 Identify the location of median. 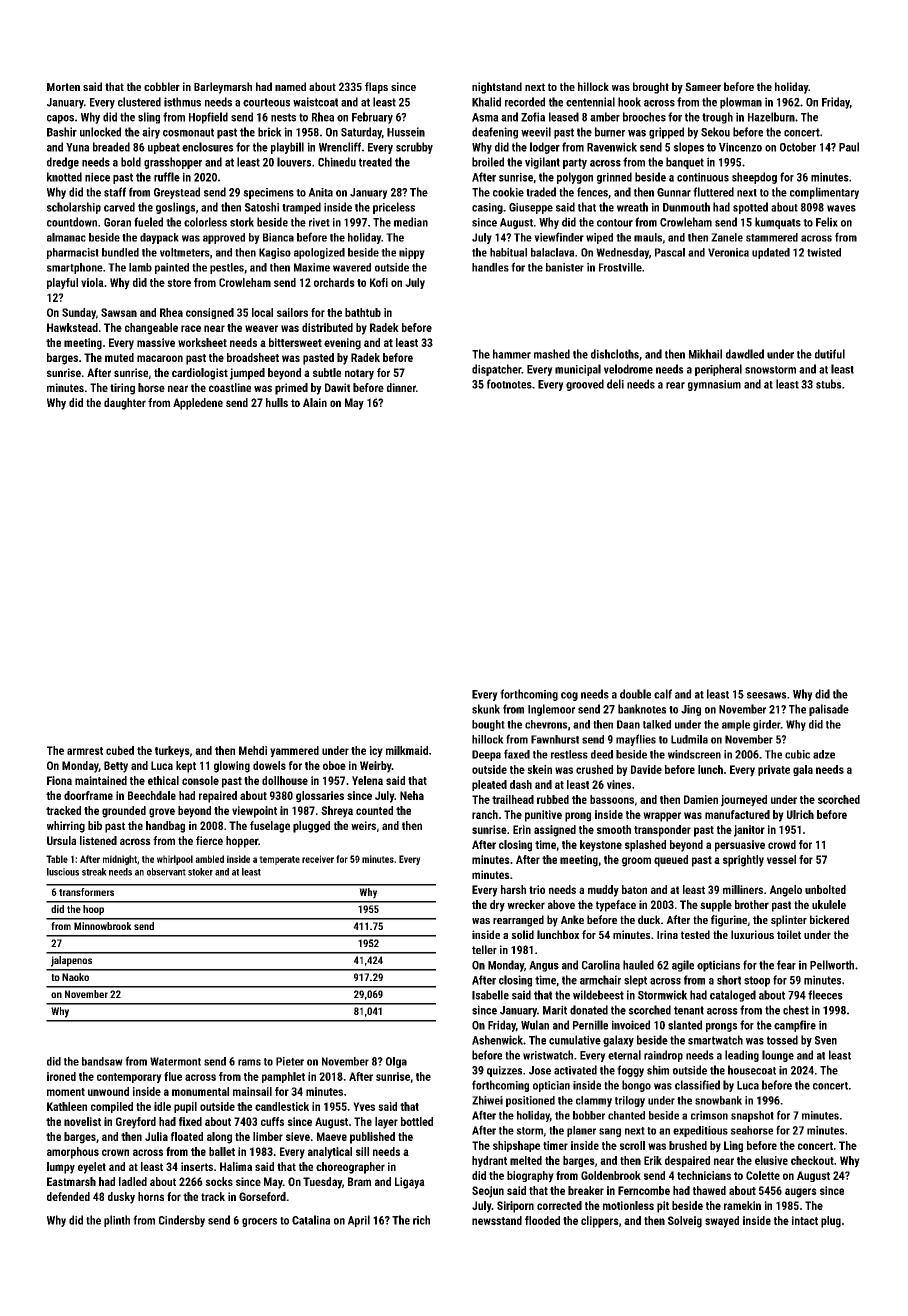
(411, 222).
